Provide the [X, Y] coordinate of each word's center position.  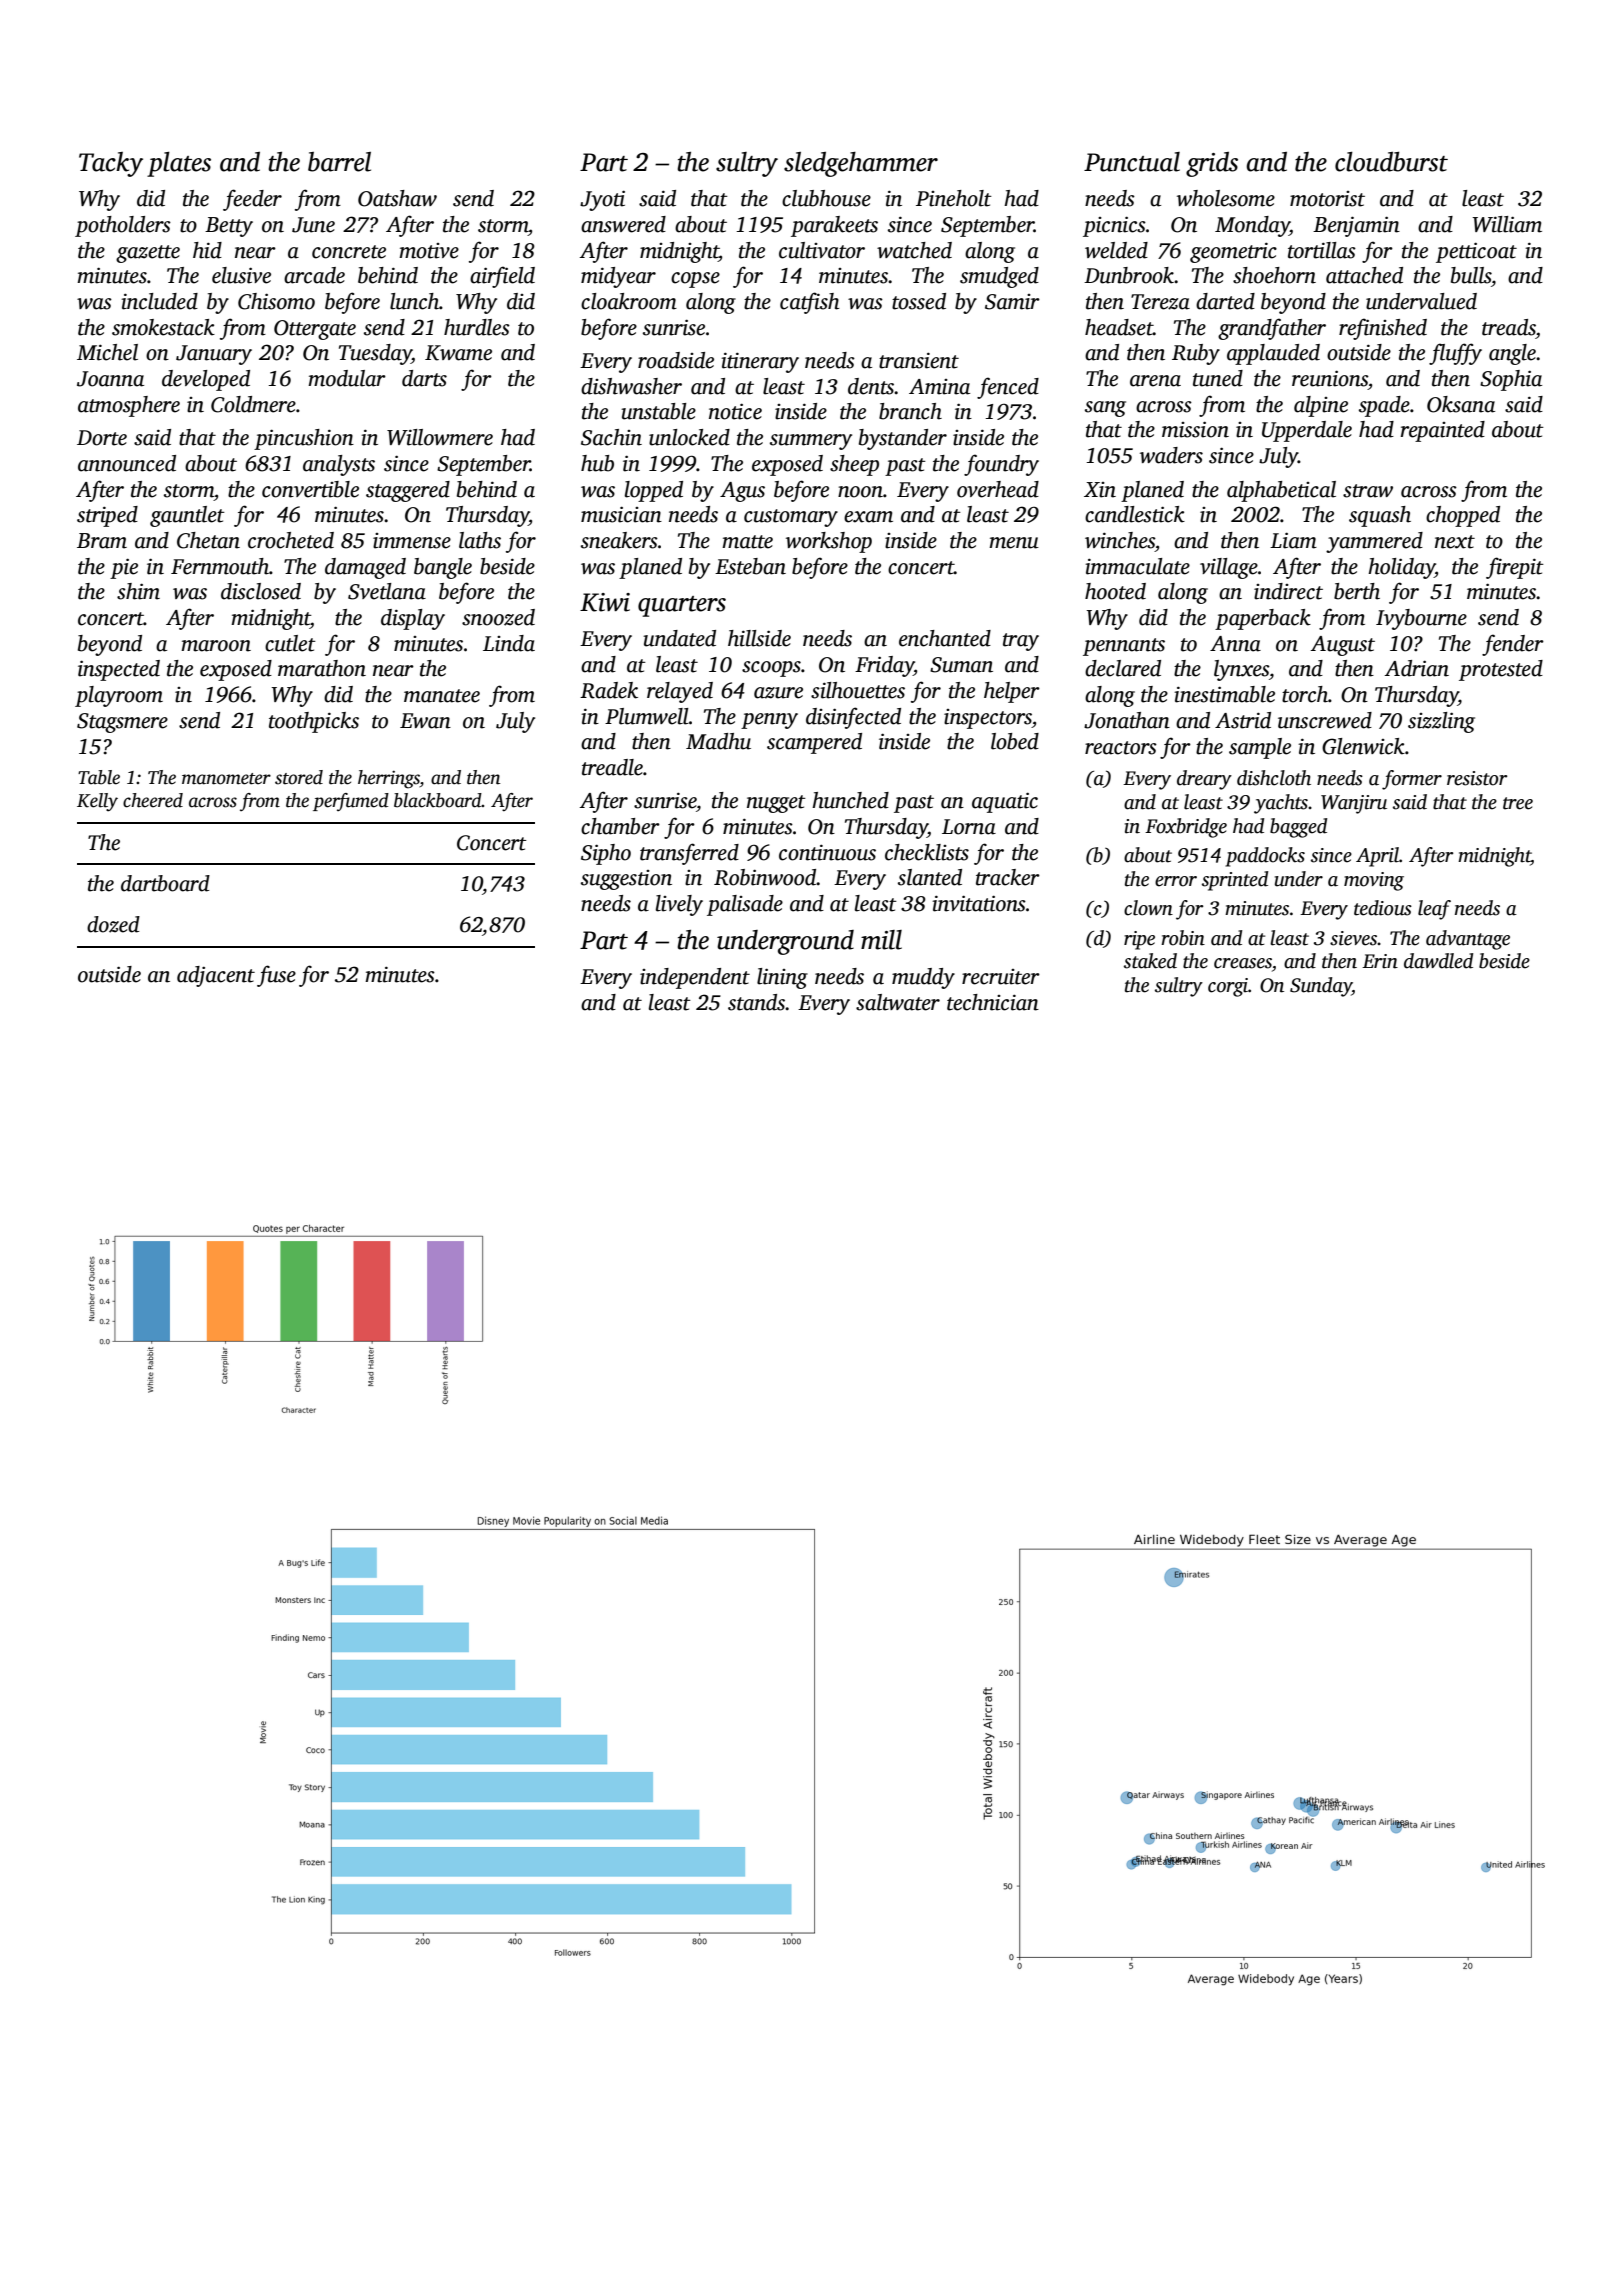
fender [1513, 645]
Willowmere [440, 437]
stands [756, 1002]
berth [1357, 591]
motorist [1327, 199]
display [413, 619]
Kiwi [605, 602]
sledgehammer [861, 164]
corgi [1228, 987]
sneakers [619, 540]
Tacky [111, 164]
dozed [113, 924]
